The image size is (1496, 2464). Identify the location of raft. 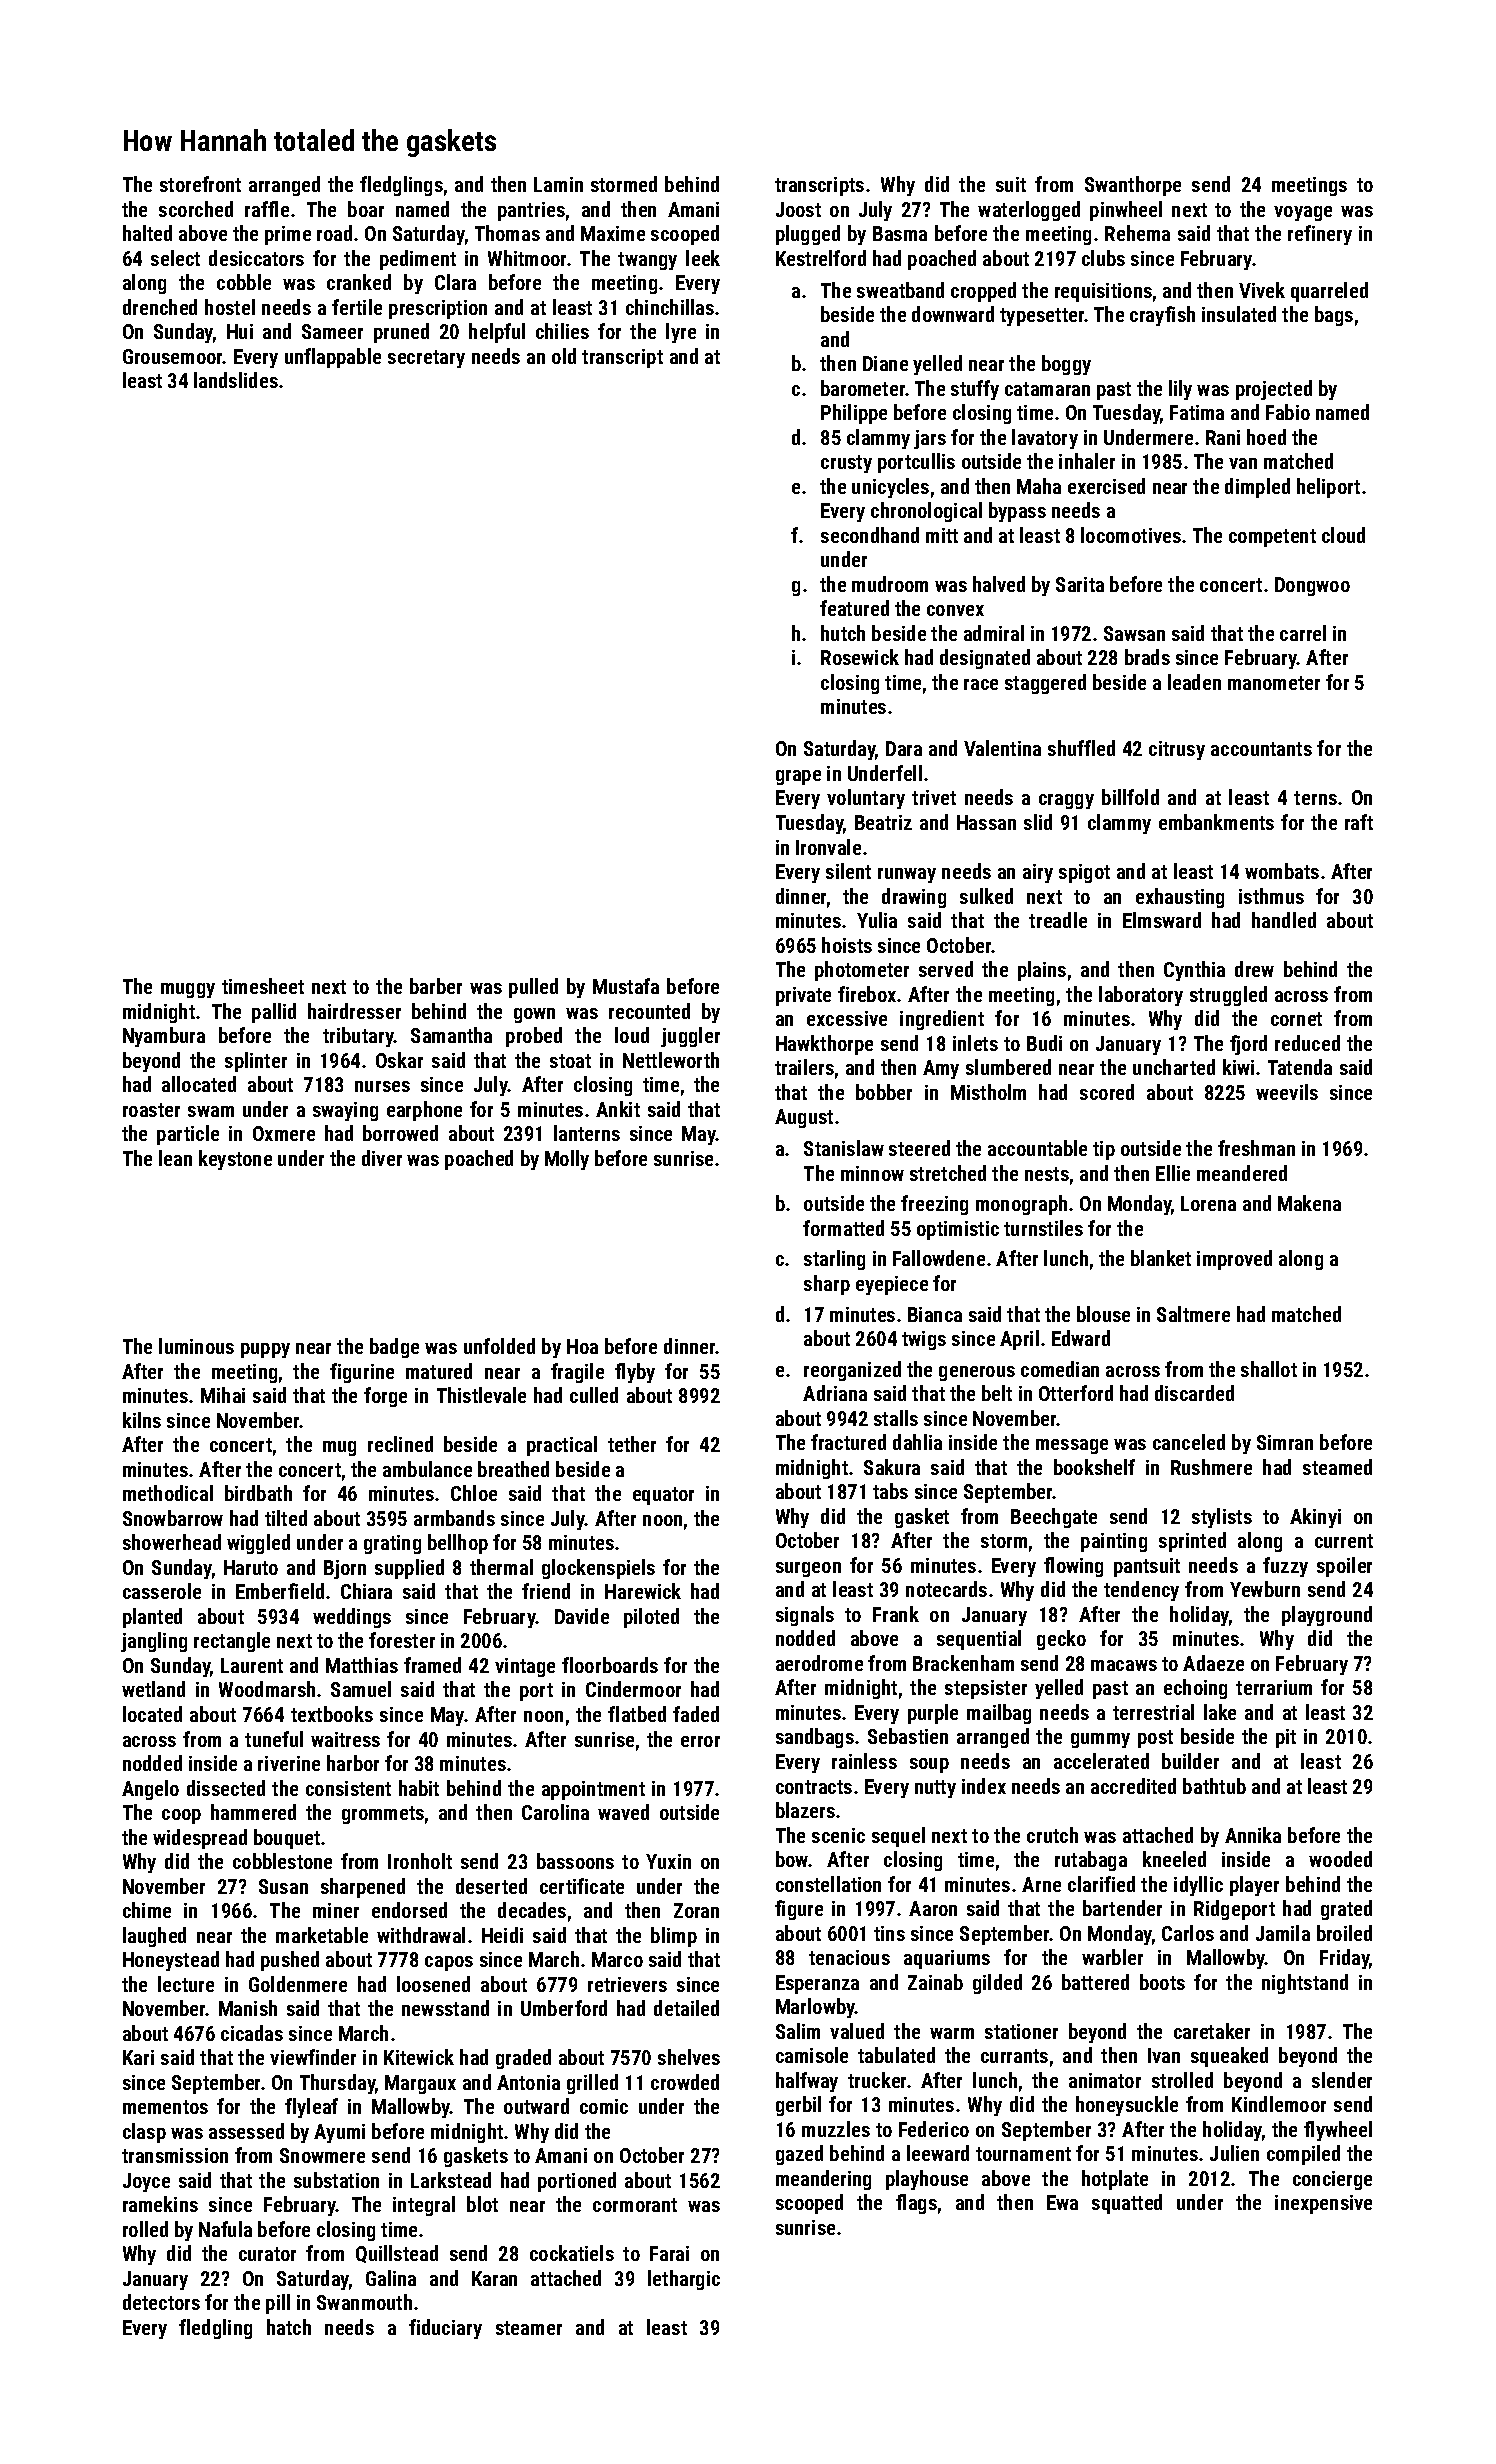
(1359, 822).
